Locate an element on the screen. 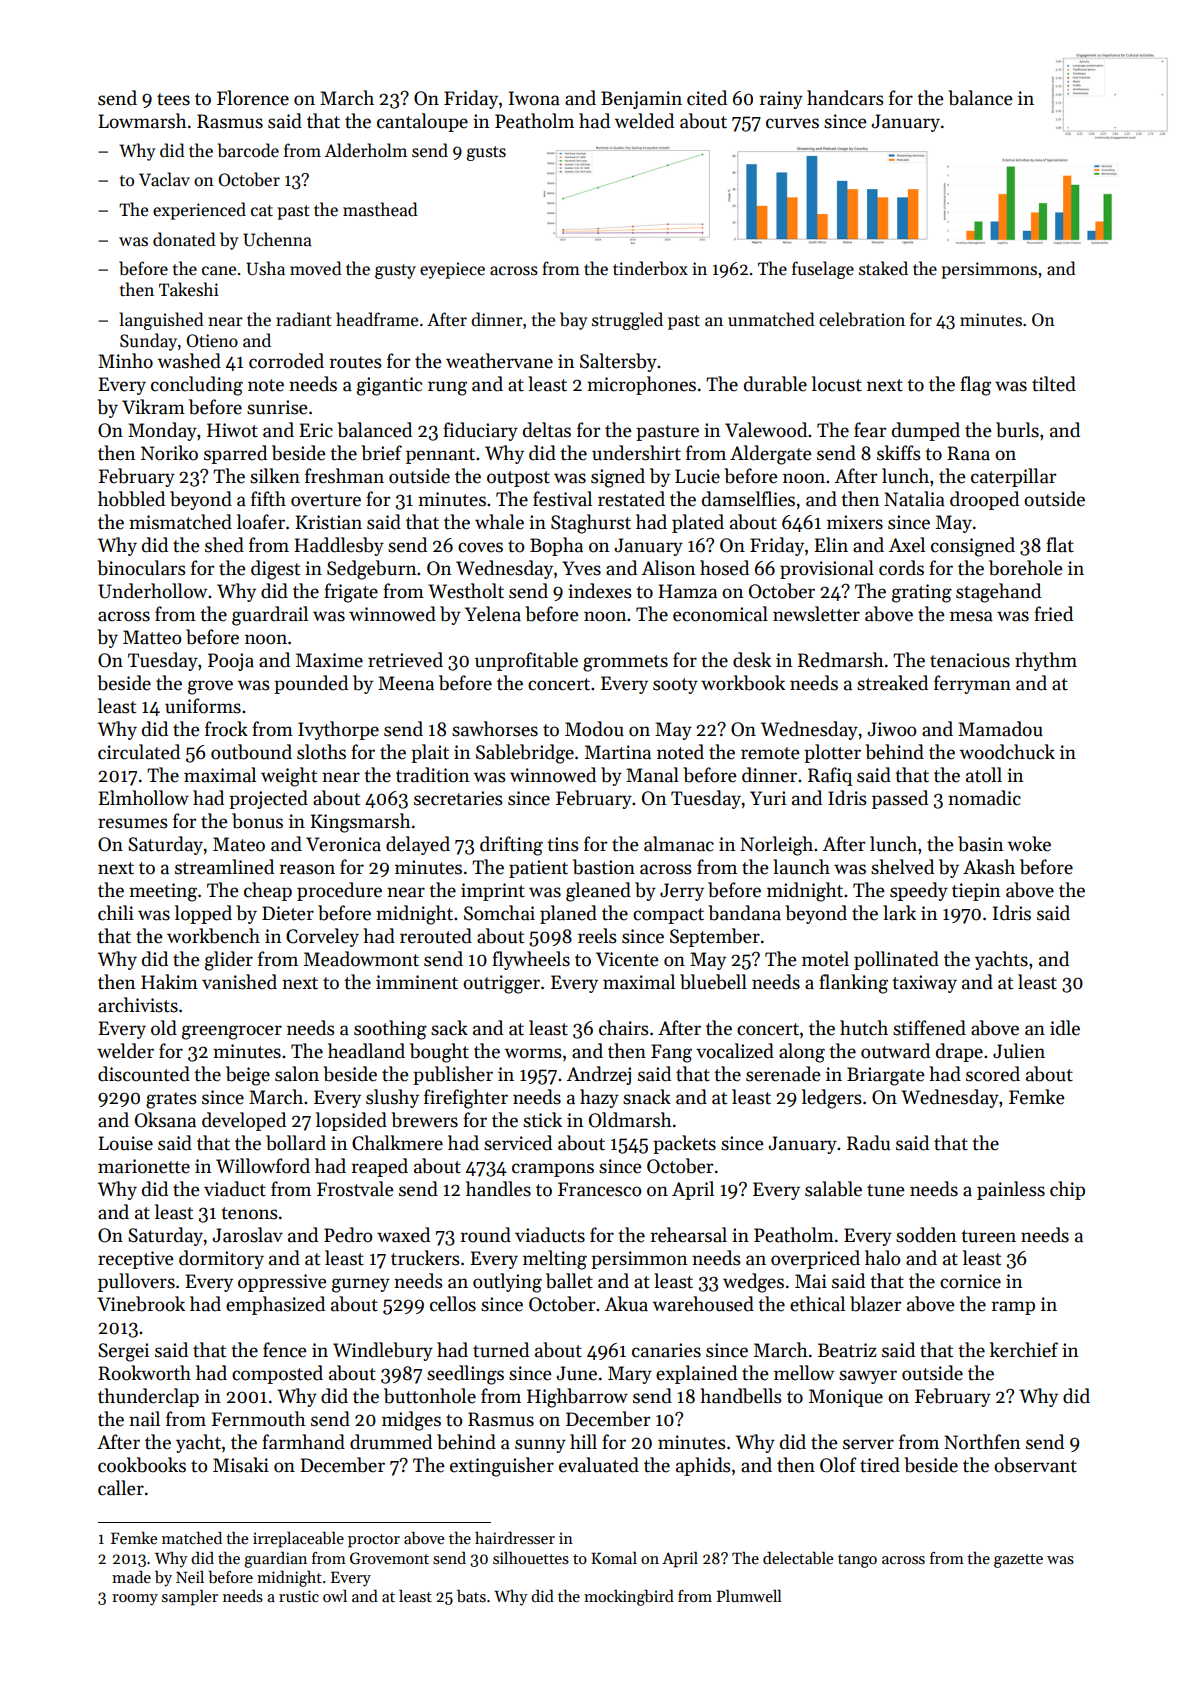 This screenshot has height=1684, width=1190. Underhollow is located at coordinates (152, 591).
